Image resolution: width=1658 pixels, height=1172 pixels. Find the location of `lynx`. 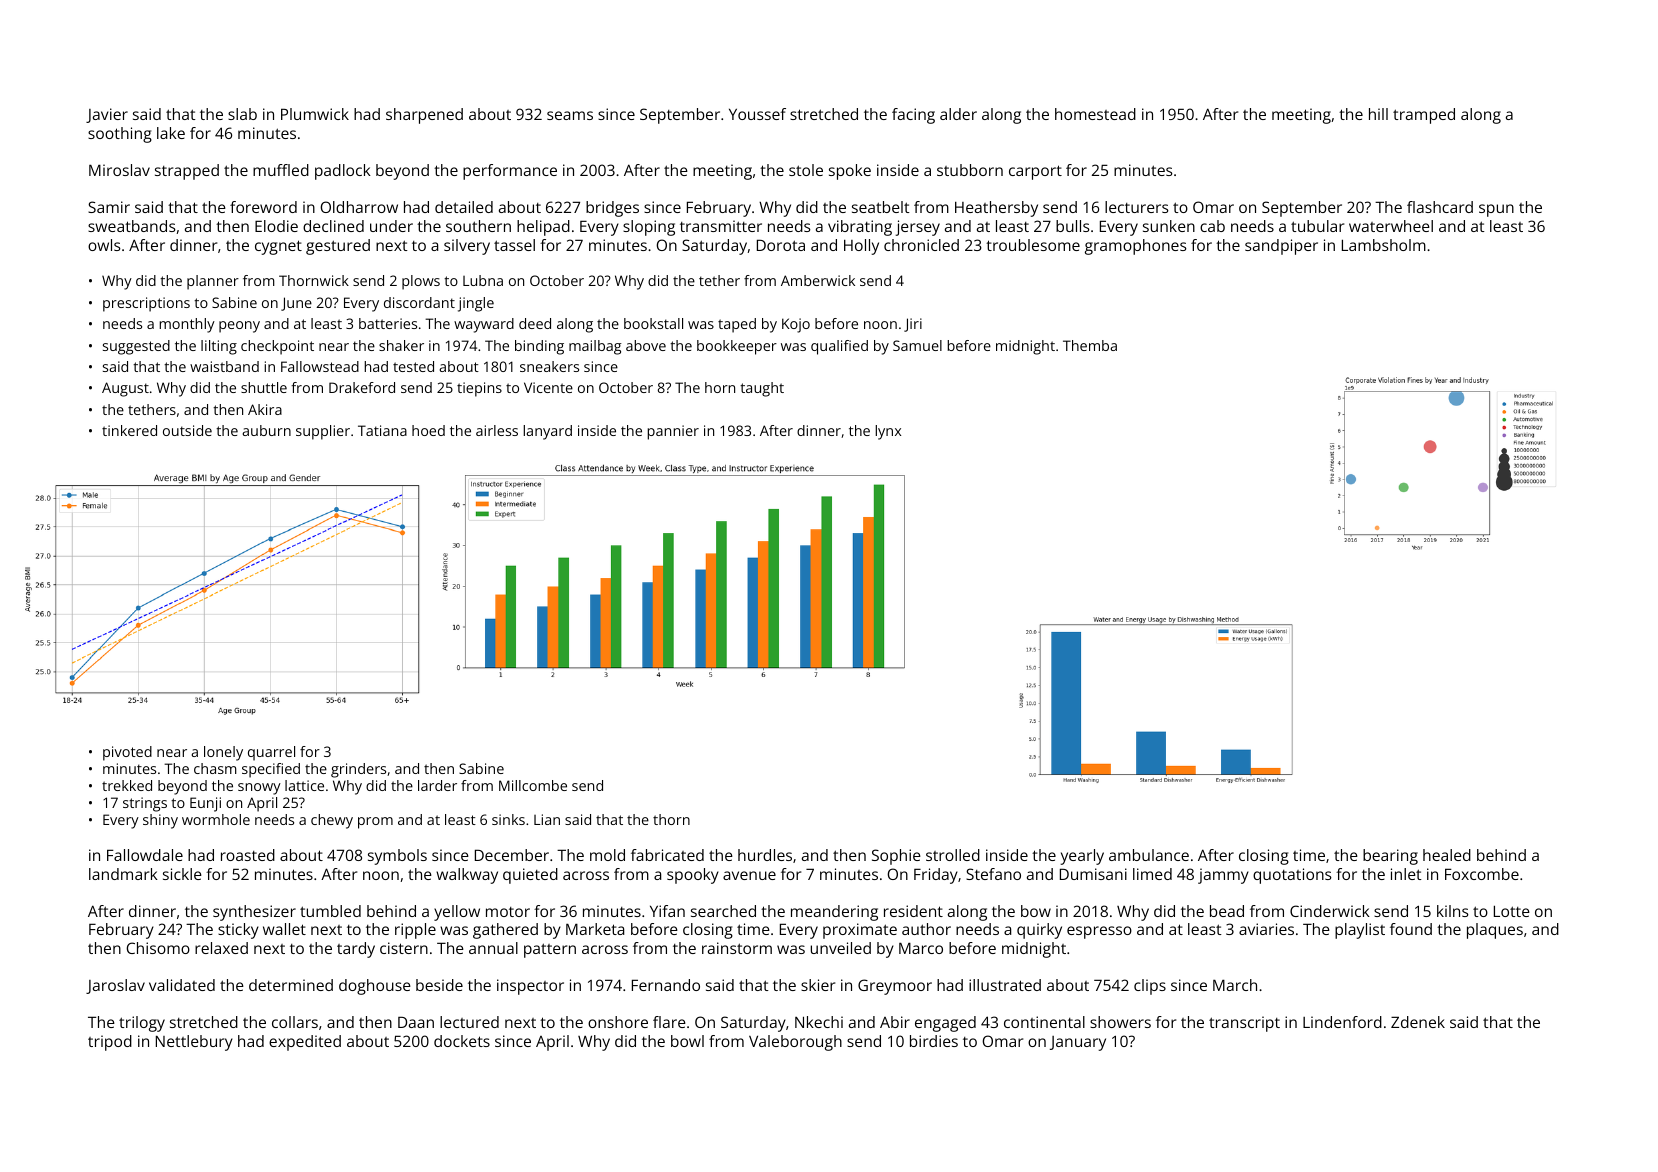

lynx is located at coordinates (888, 432).
